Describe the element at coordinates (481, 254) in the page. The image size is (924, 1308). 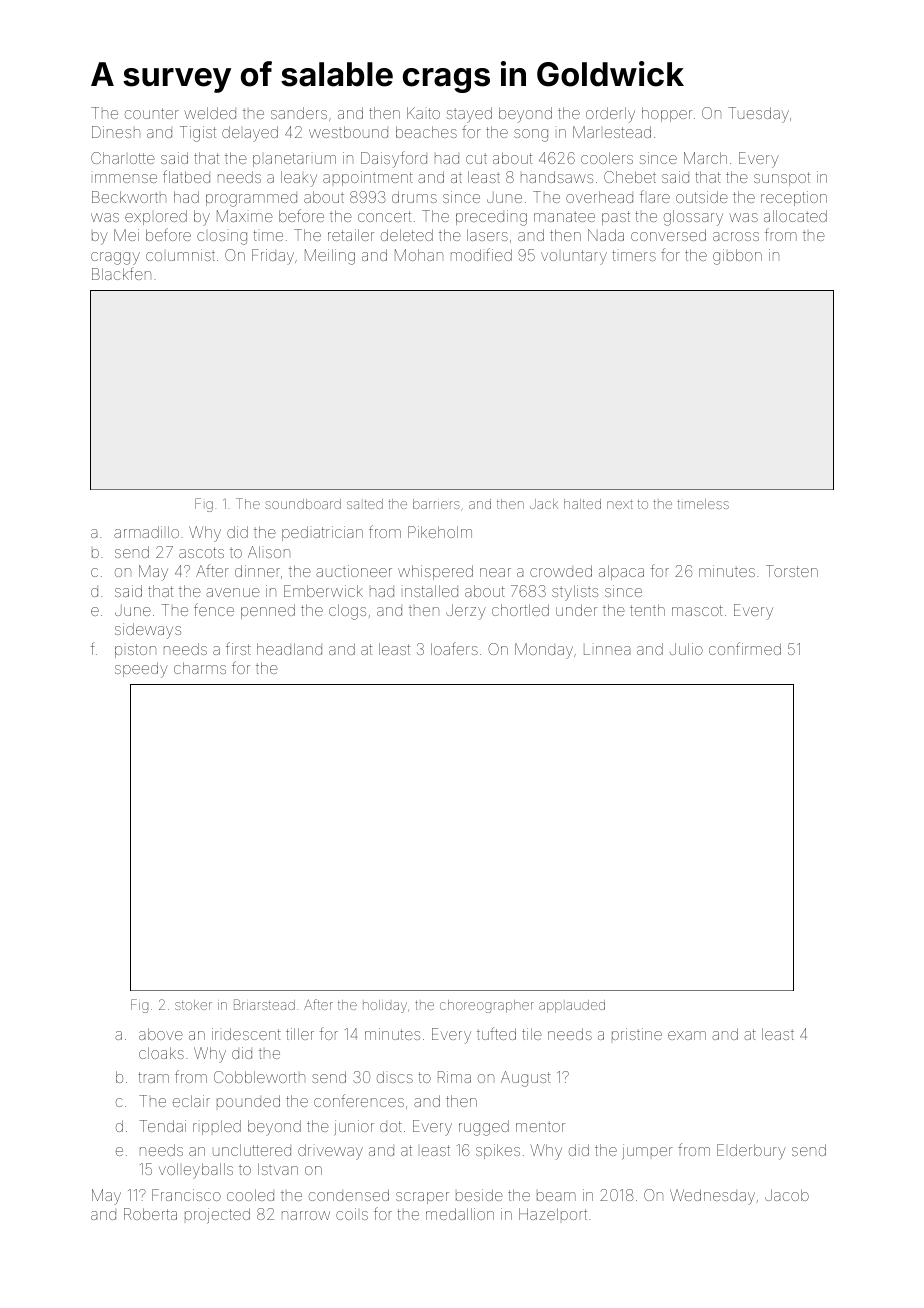
I see `modified` at that location.
